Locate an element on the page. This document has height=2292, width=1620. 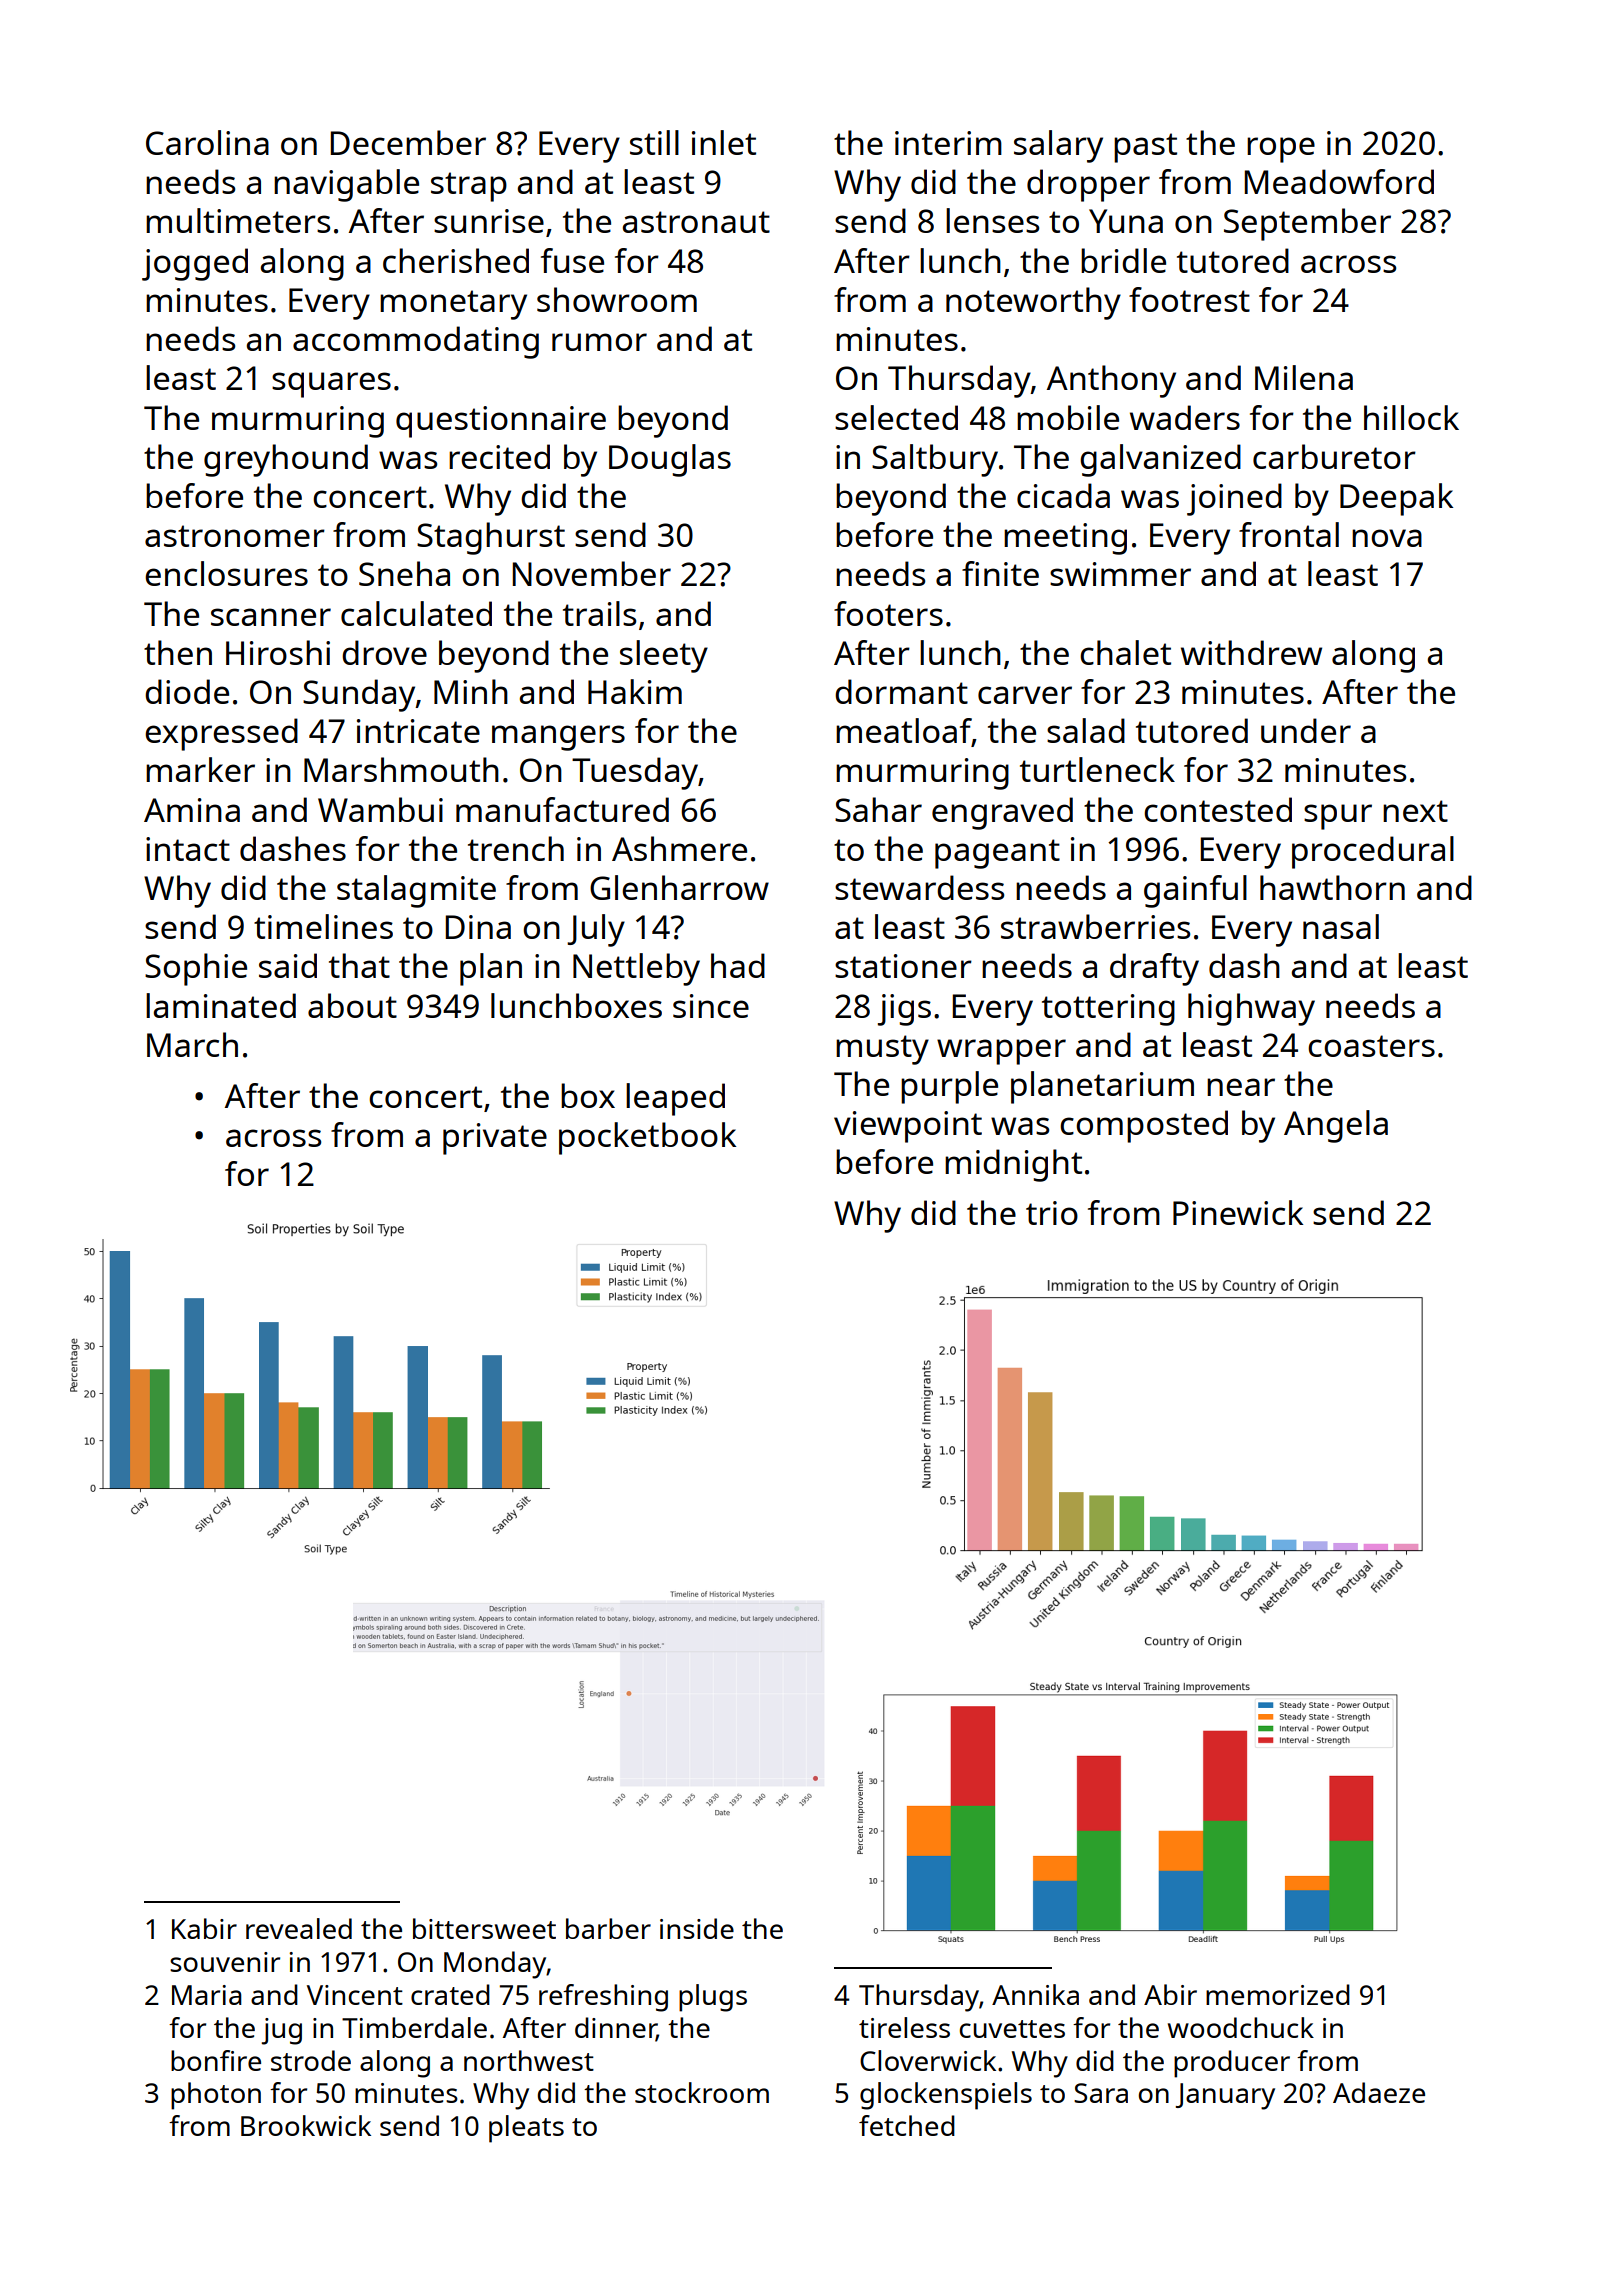
Anthony is located at coordinates (1111, 381).
